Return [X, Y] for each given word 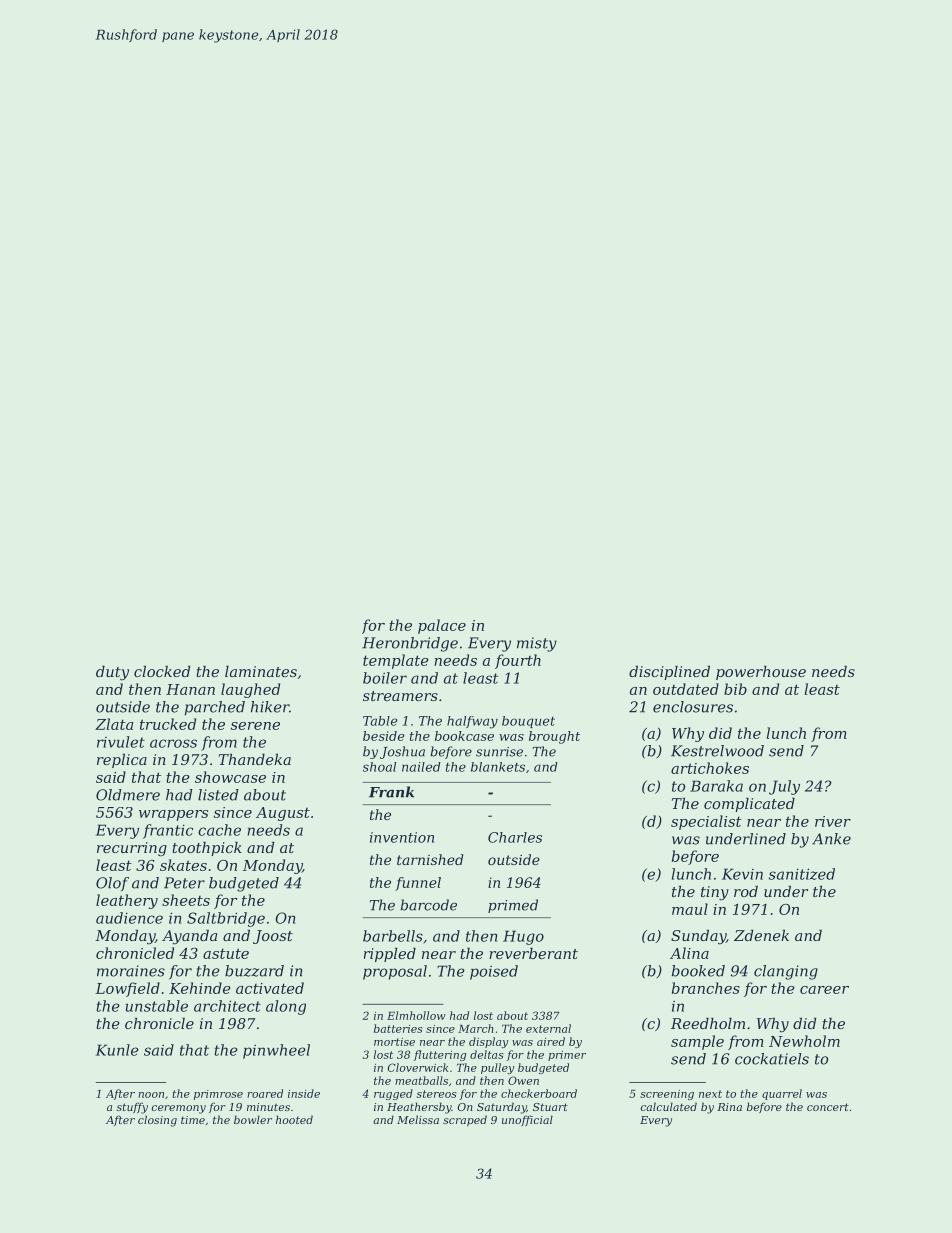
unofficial [527, 1120]
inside [304, 1093]
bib [735, 689]
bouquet [528, 722]
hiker [270, 707]
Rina [729, 1107]
